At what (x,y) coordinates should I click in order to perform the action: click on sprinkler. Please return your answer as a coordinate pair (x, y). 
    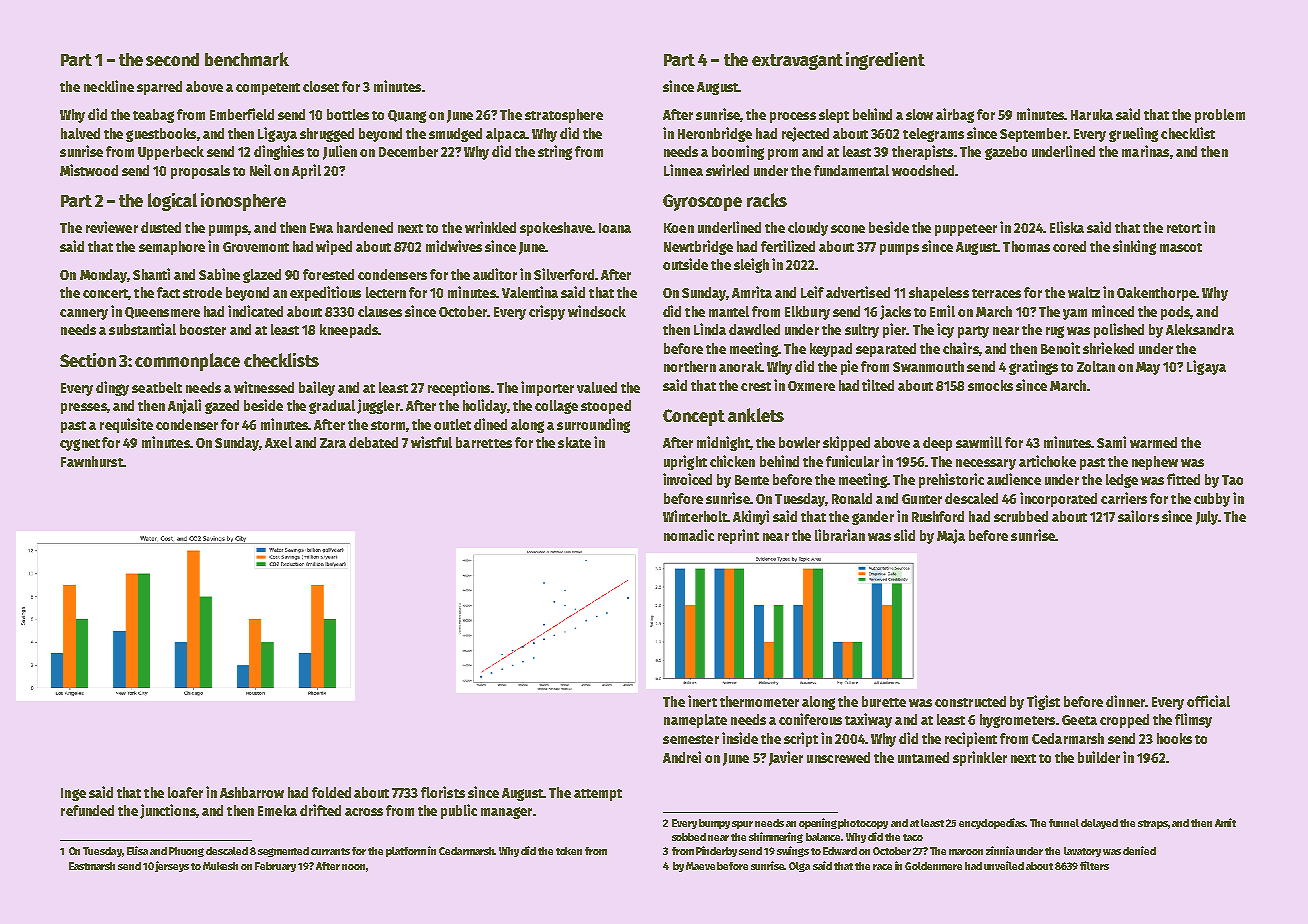
    Looking at the image, I should click on (980, 758).
